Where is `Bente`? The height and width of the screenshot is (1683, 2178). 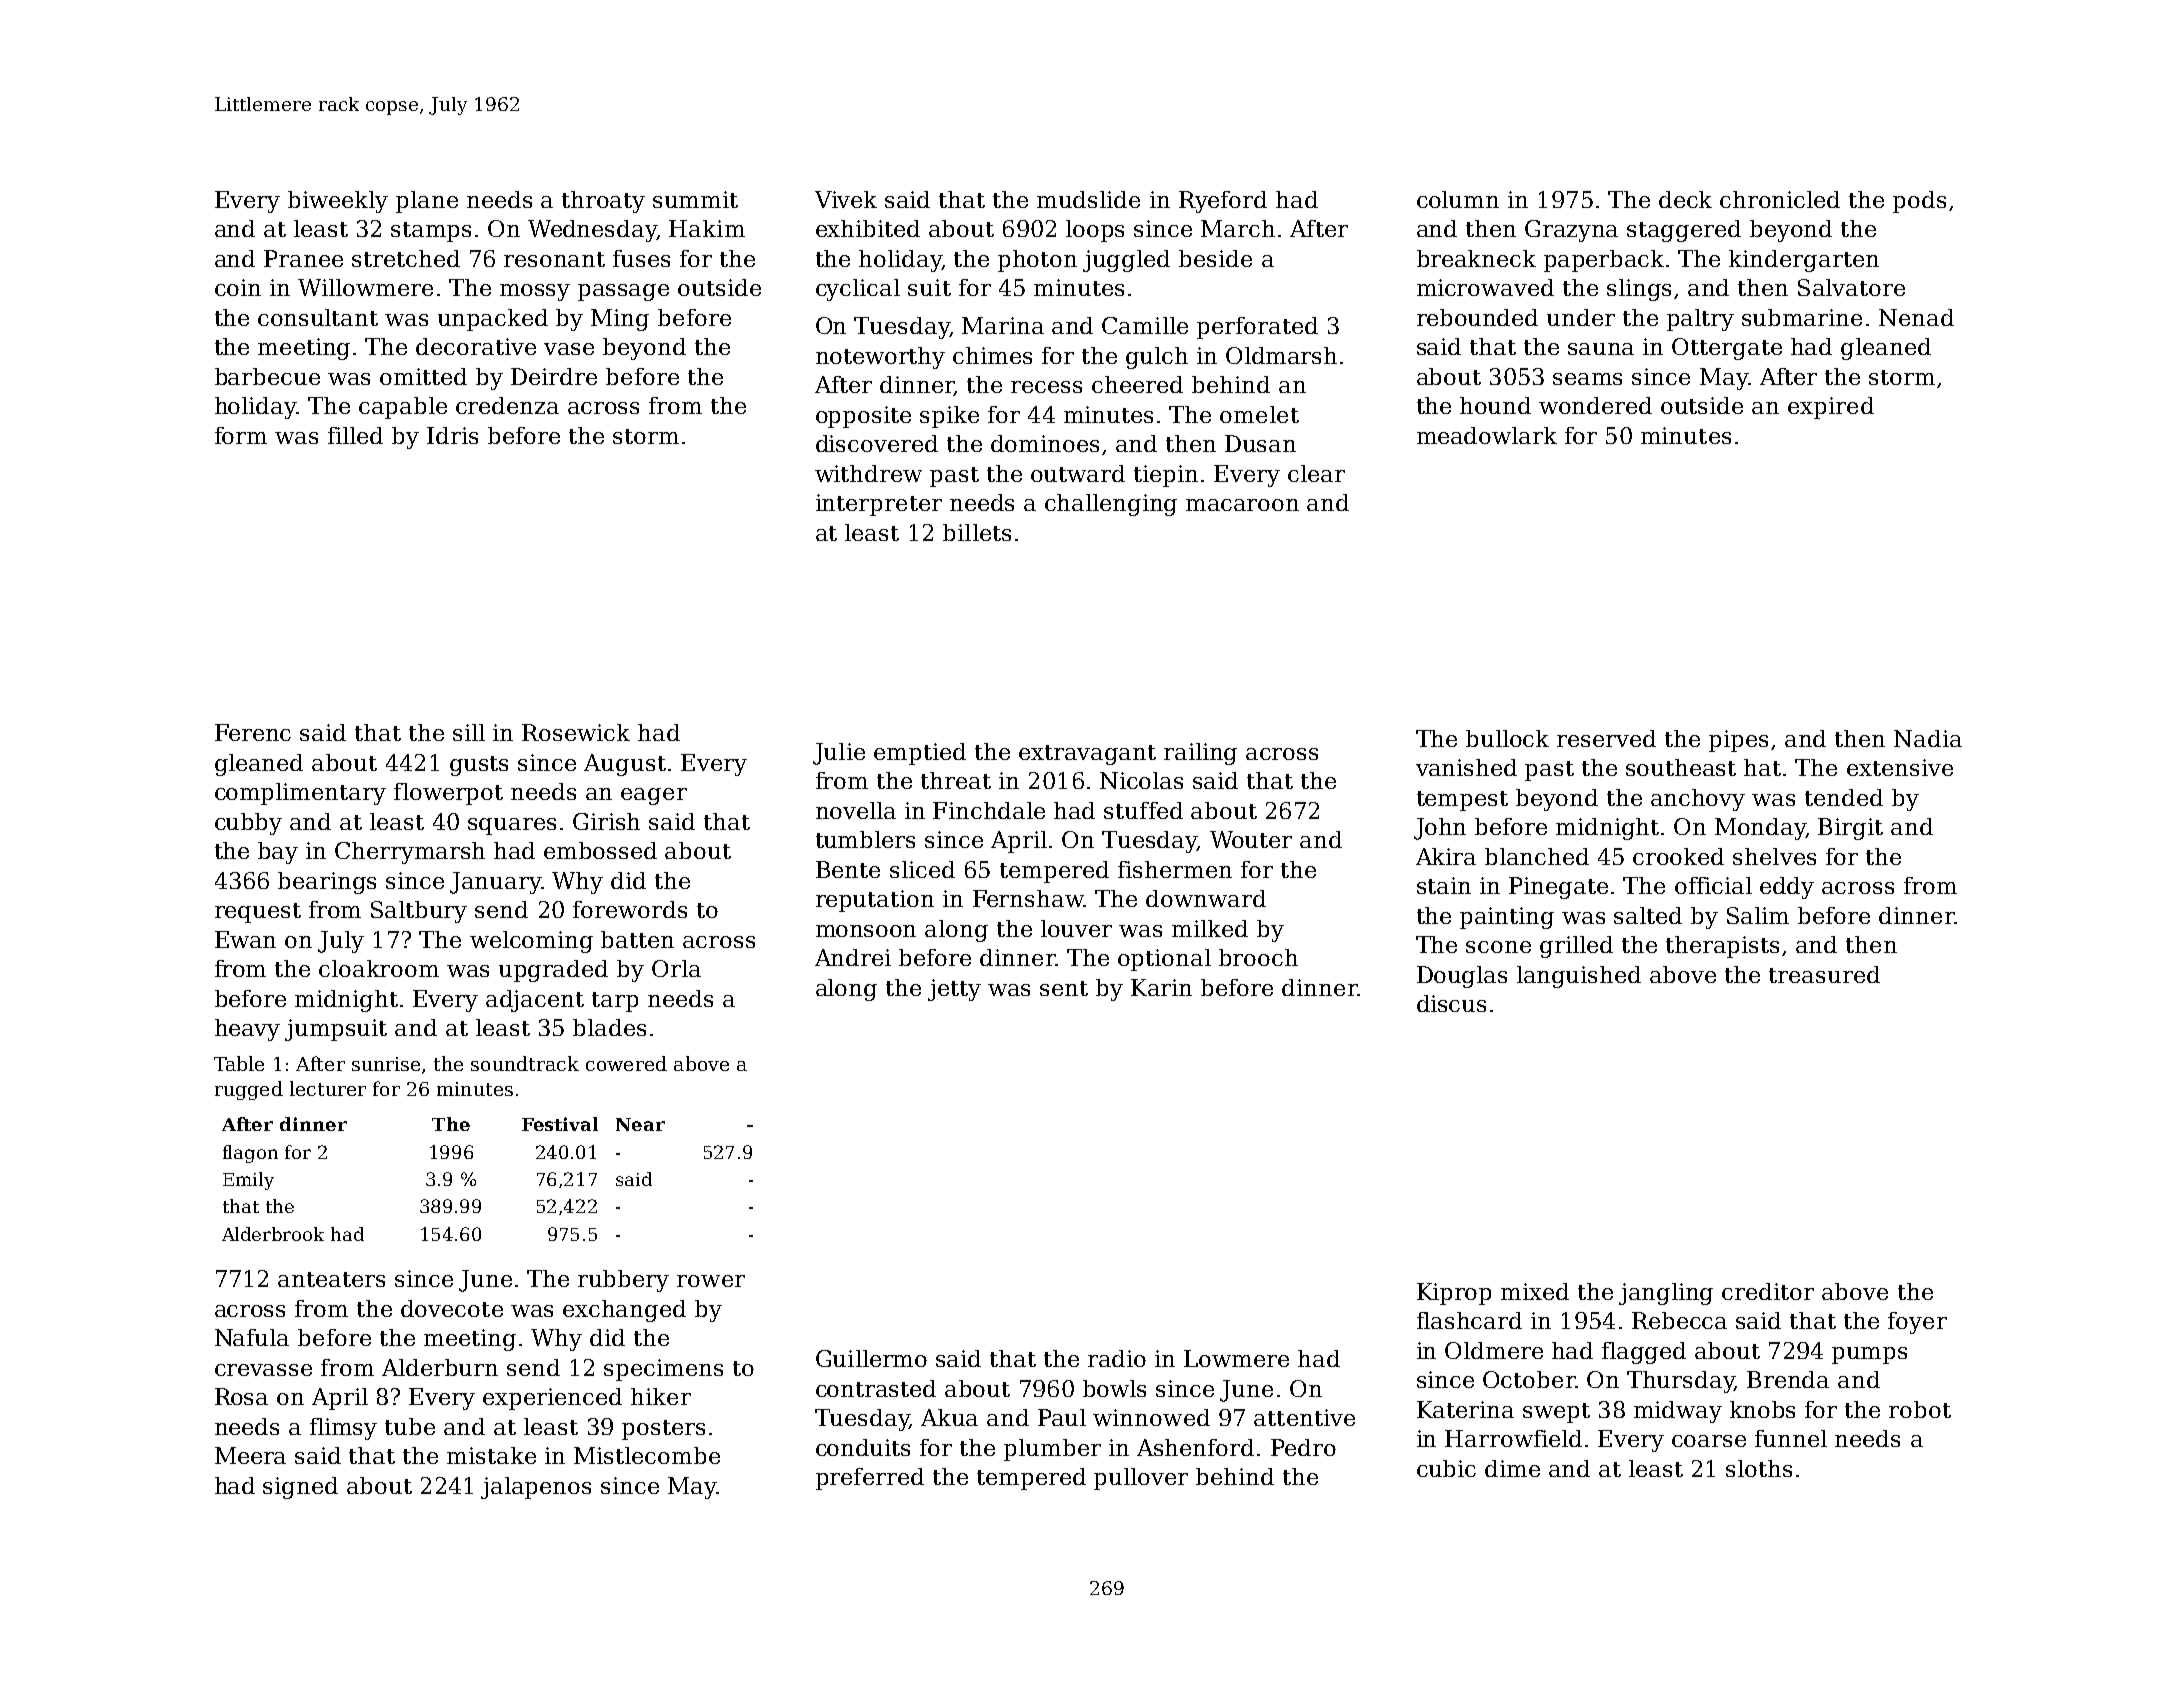 Bente is located at coordinates (848, 869).
